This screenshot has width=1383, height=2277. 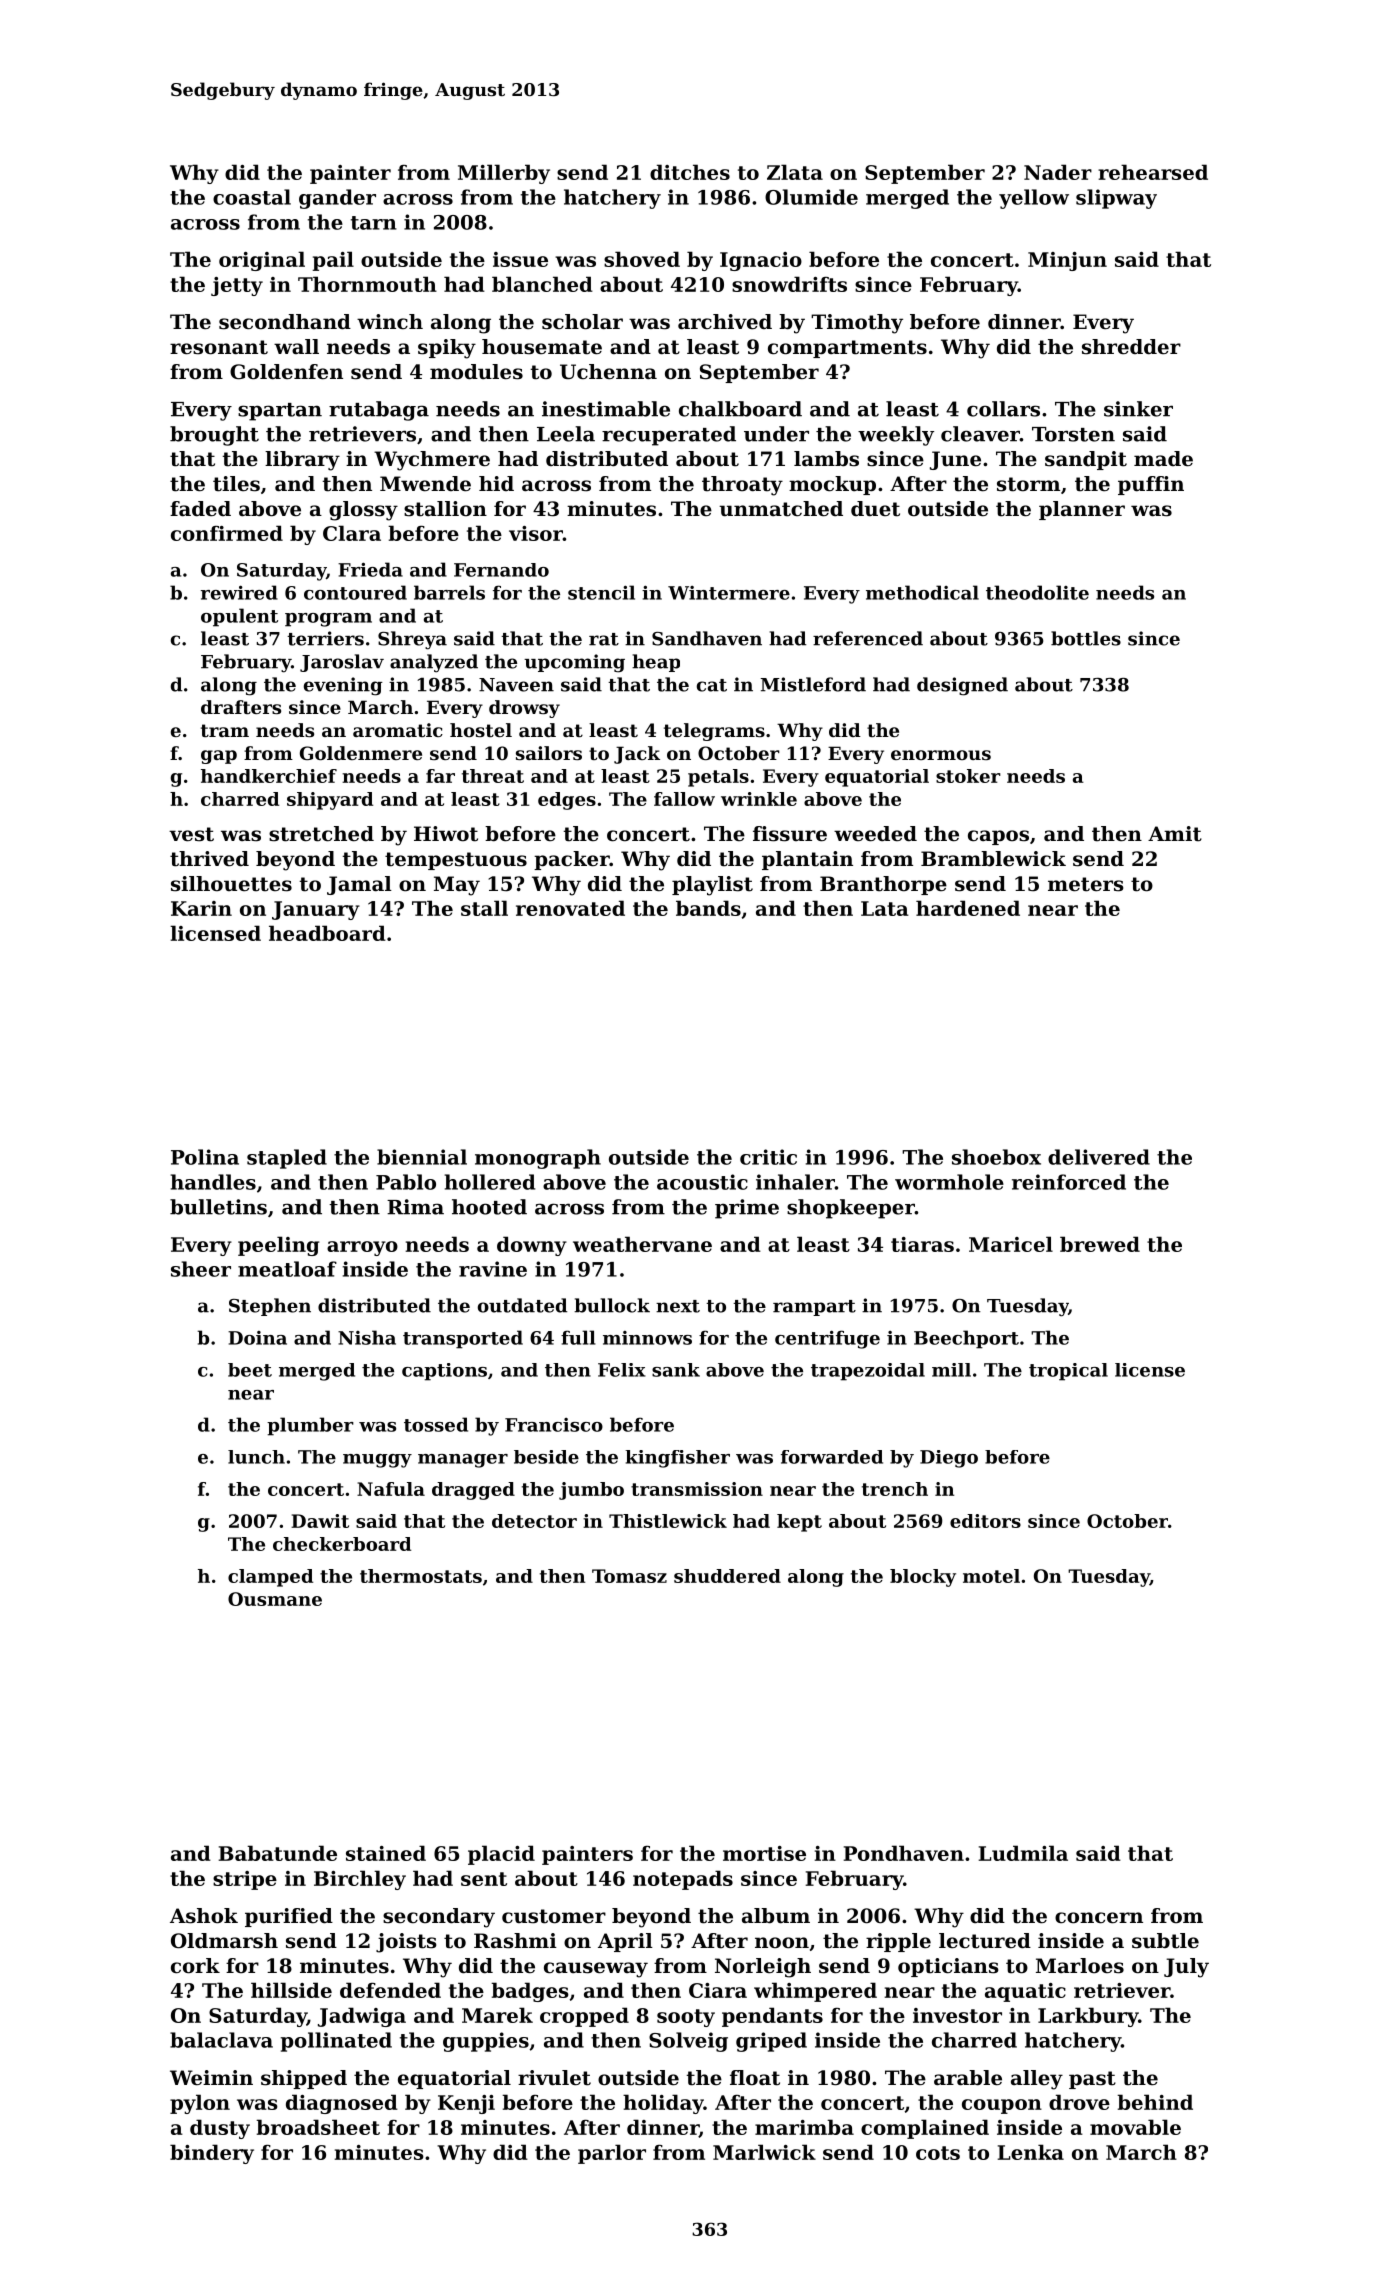 I want to click on whimpered, so click(x=815, y=1992).
